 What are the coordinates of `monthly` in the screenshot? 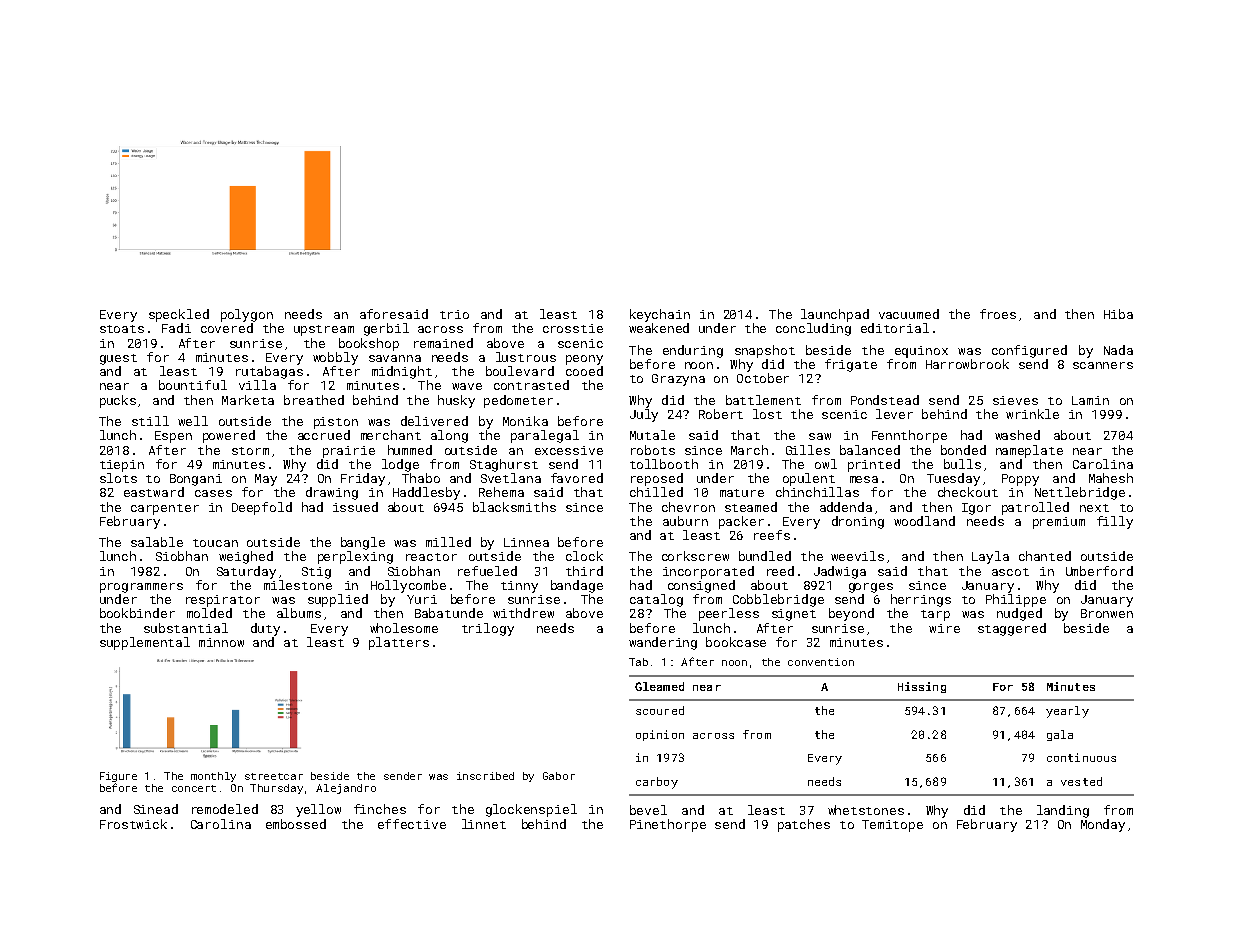 It's located at (213, 777).
